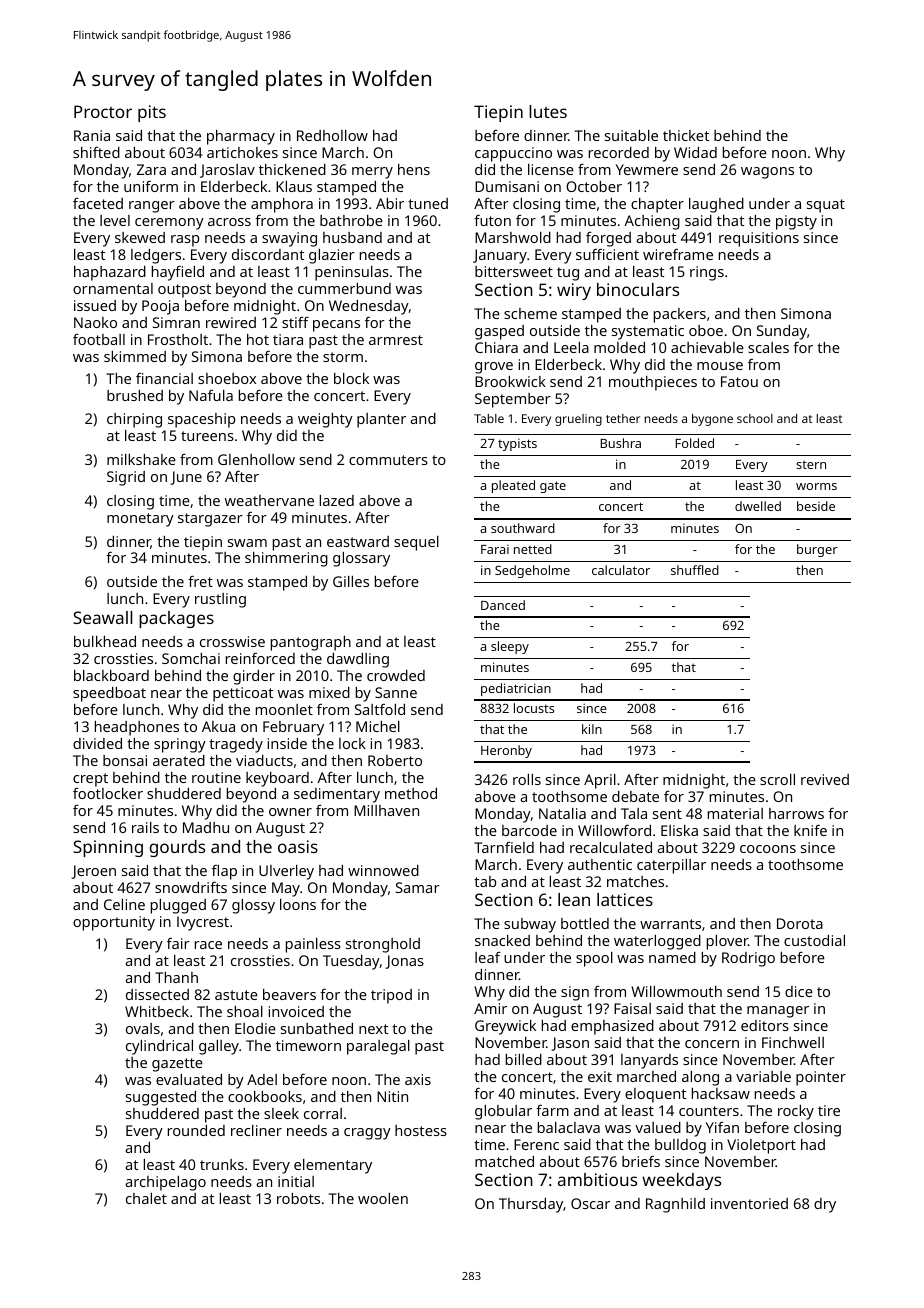 Image resolution: width=924 pixels, height=1308 pixels. What do you see at coordinates (657, 942) in the page?
I see `waterlogged` at bounding box center [657, 942].
